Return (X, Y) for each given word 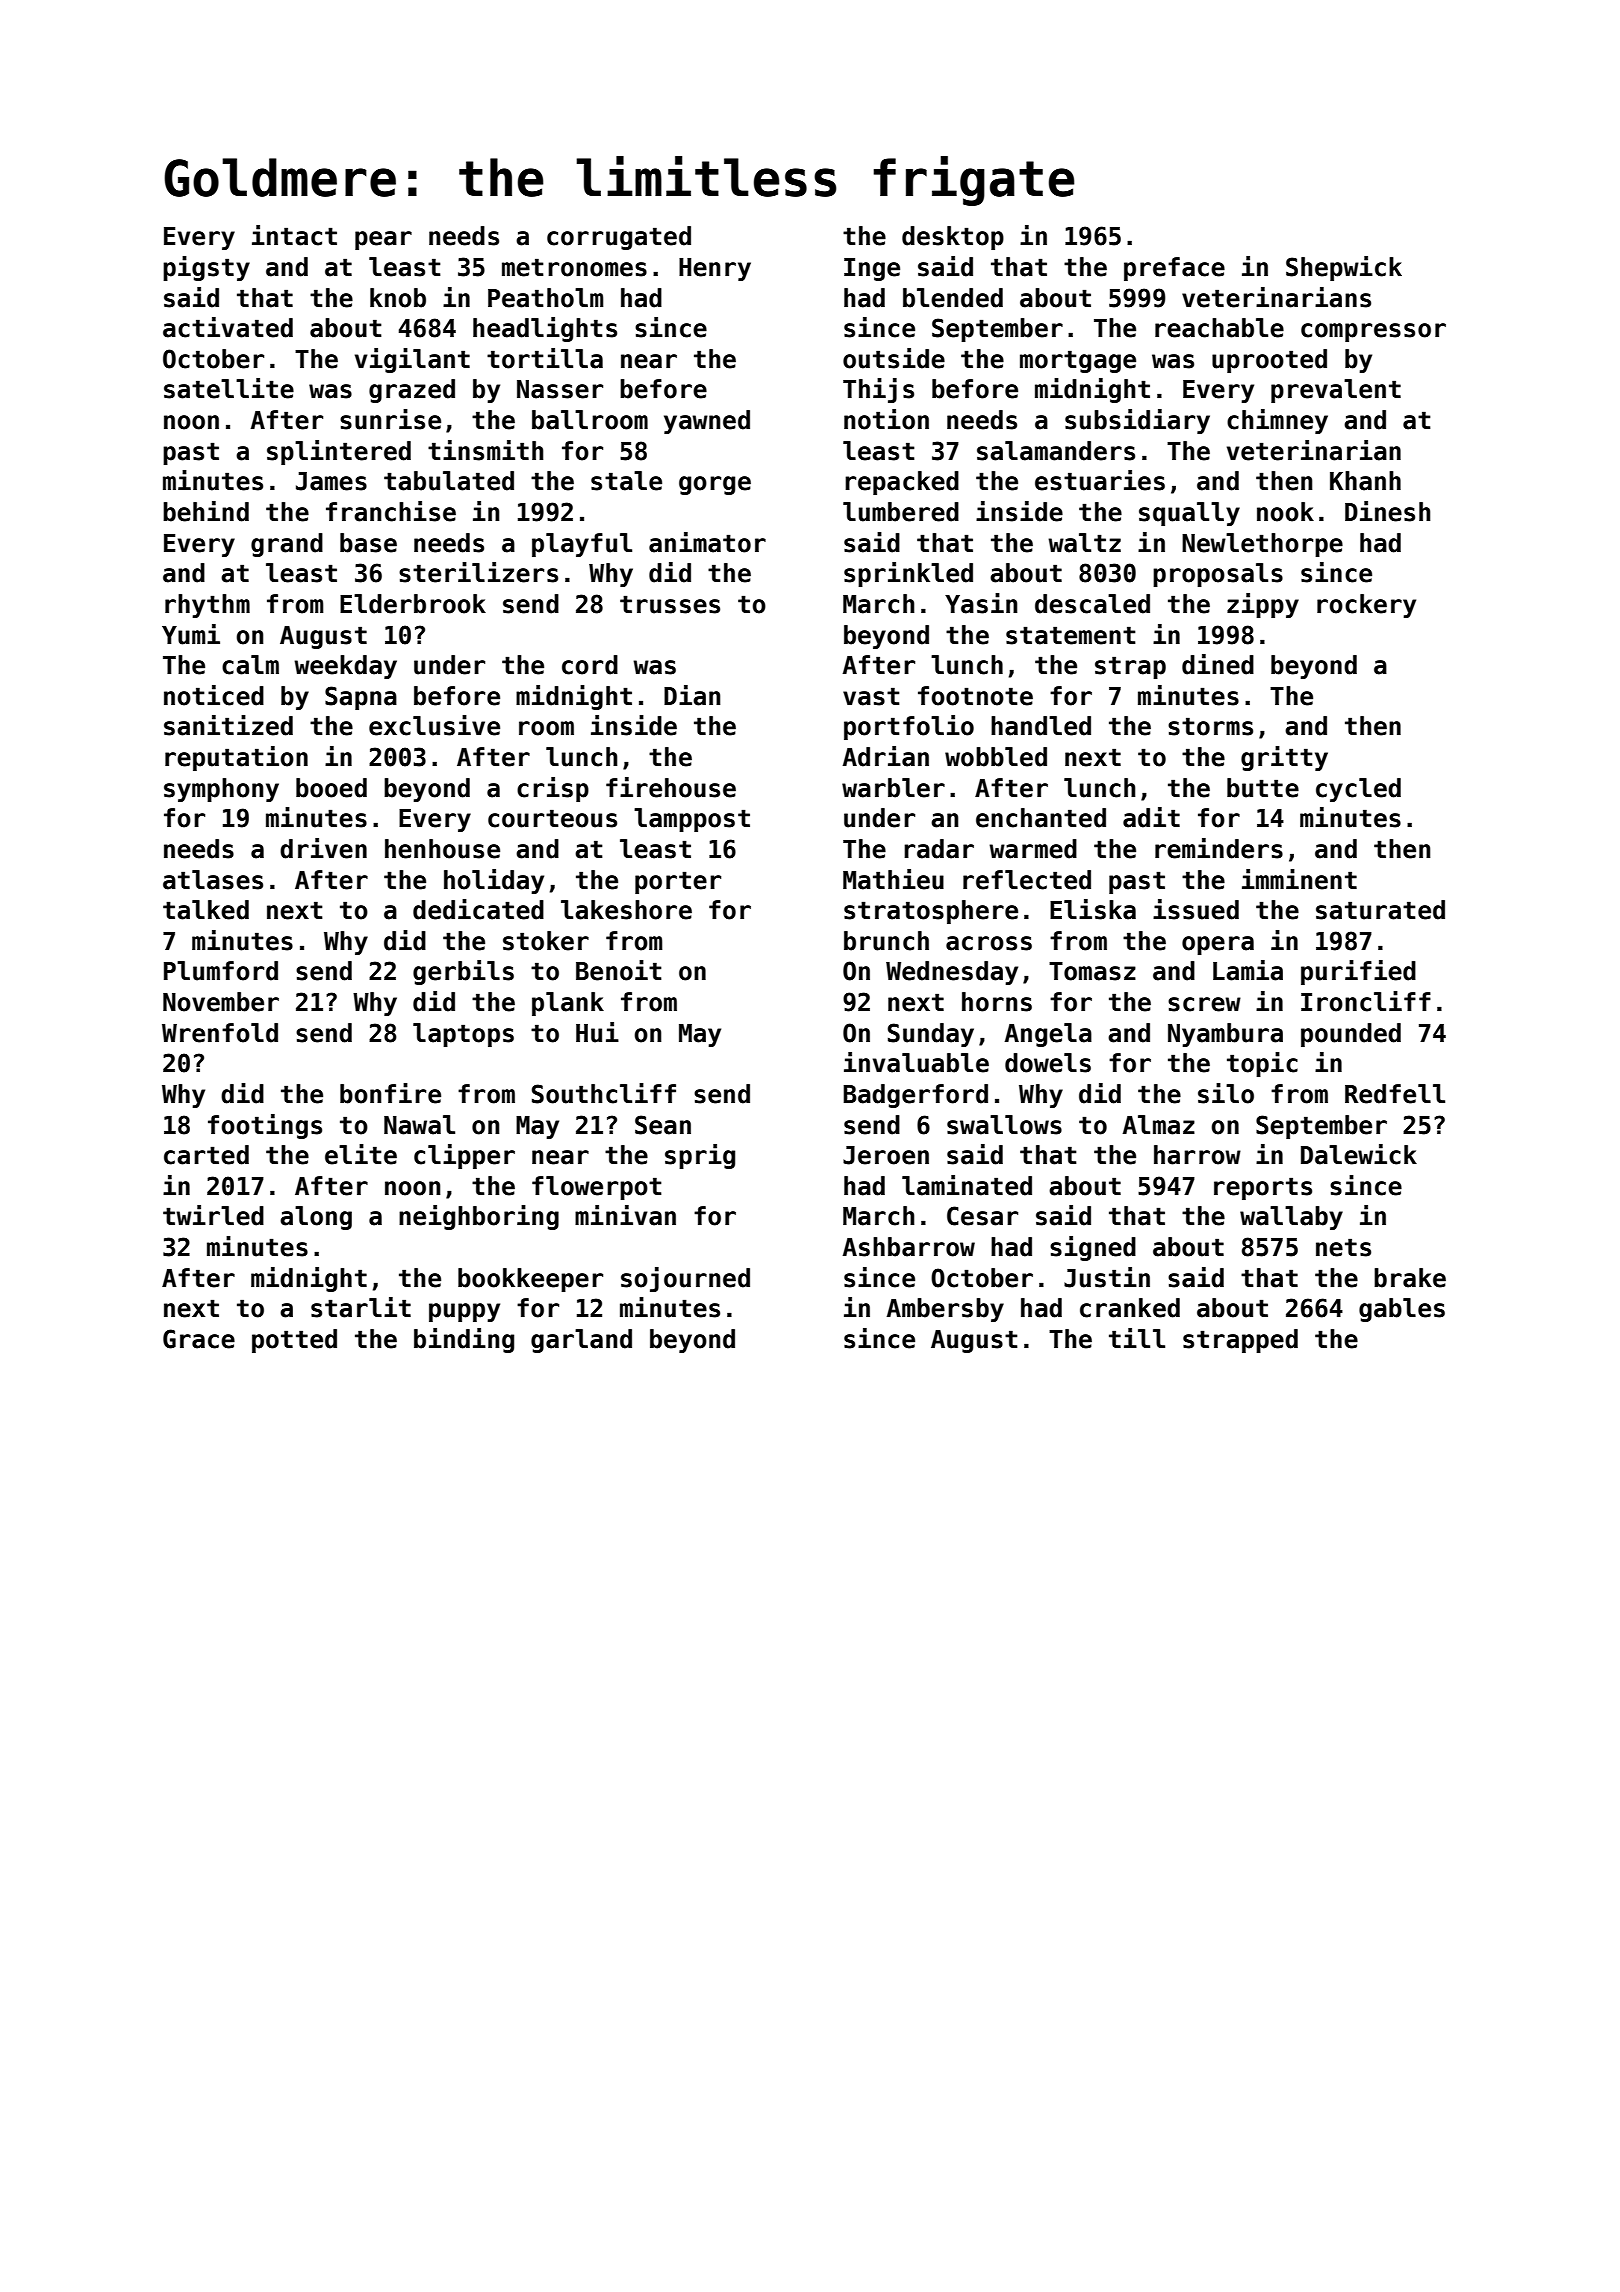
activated (228, 327)
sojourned (685, 1279)
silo (1226, 1093)
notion (886, 419)
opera (1218, 945)
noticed (214, 695)
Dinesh (1387, 511)
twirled (213, 1215)
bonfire (390, 1093)
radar (939, 849)
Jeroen (886, 1155)
